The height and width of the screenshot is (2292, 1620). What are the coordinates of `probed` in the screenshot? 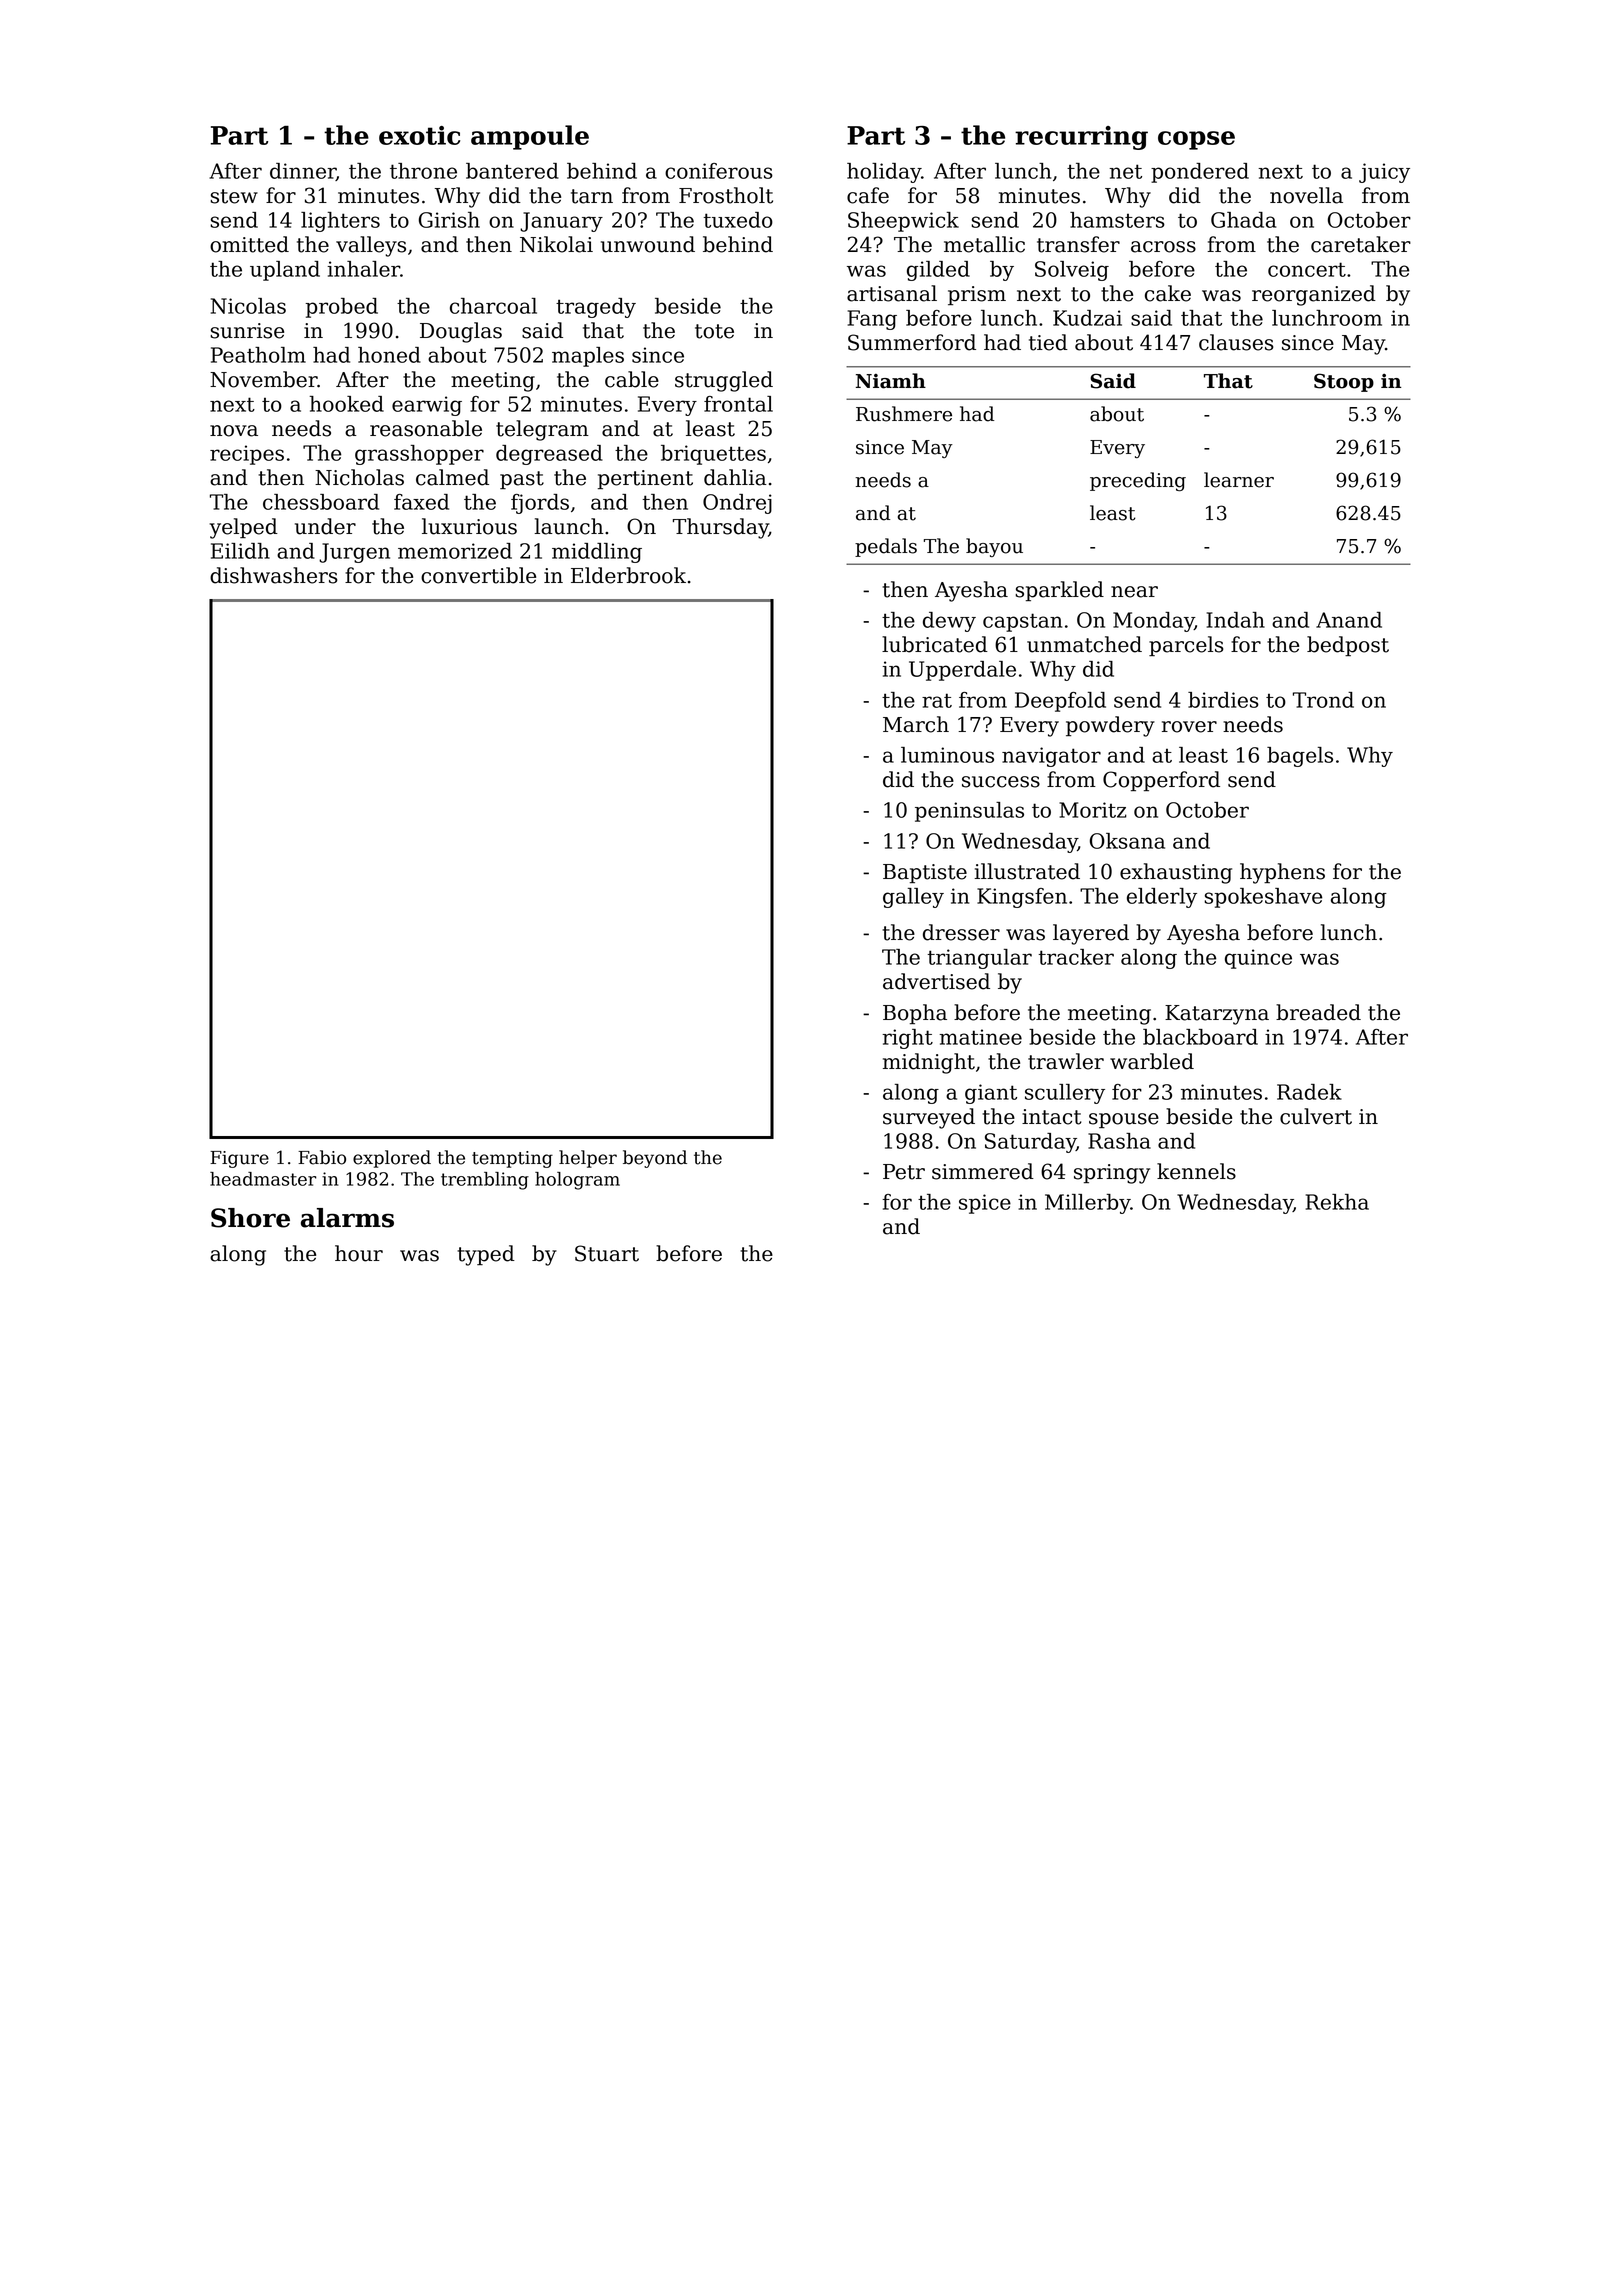 It's located at (342, 308).
